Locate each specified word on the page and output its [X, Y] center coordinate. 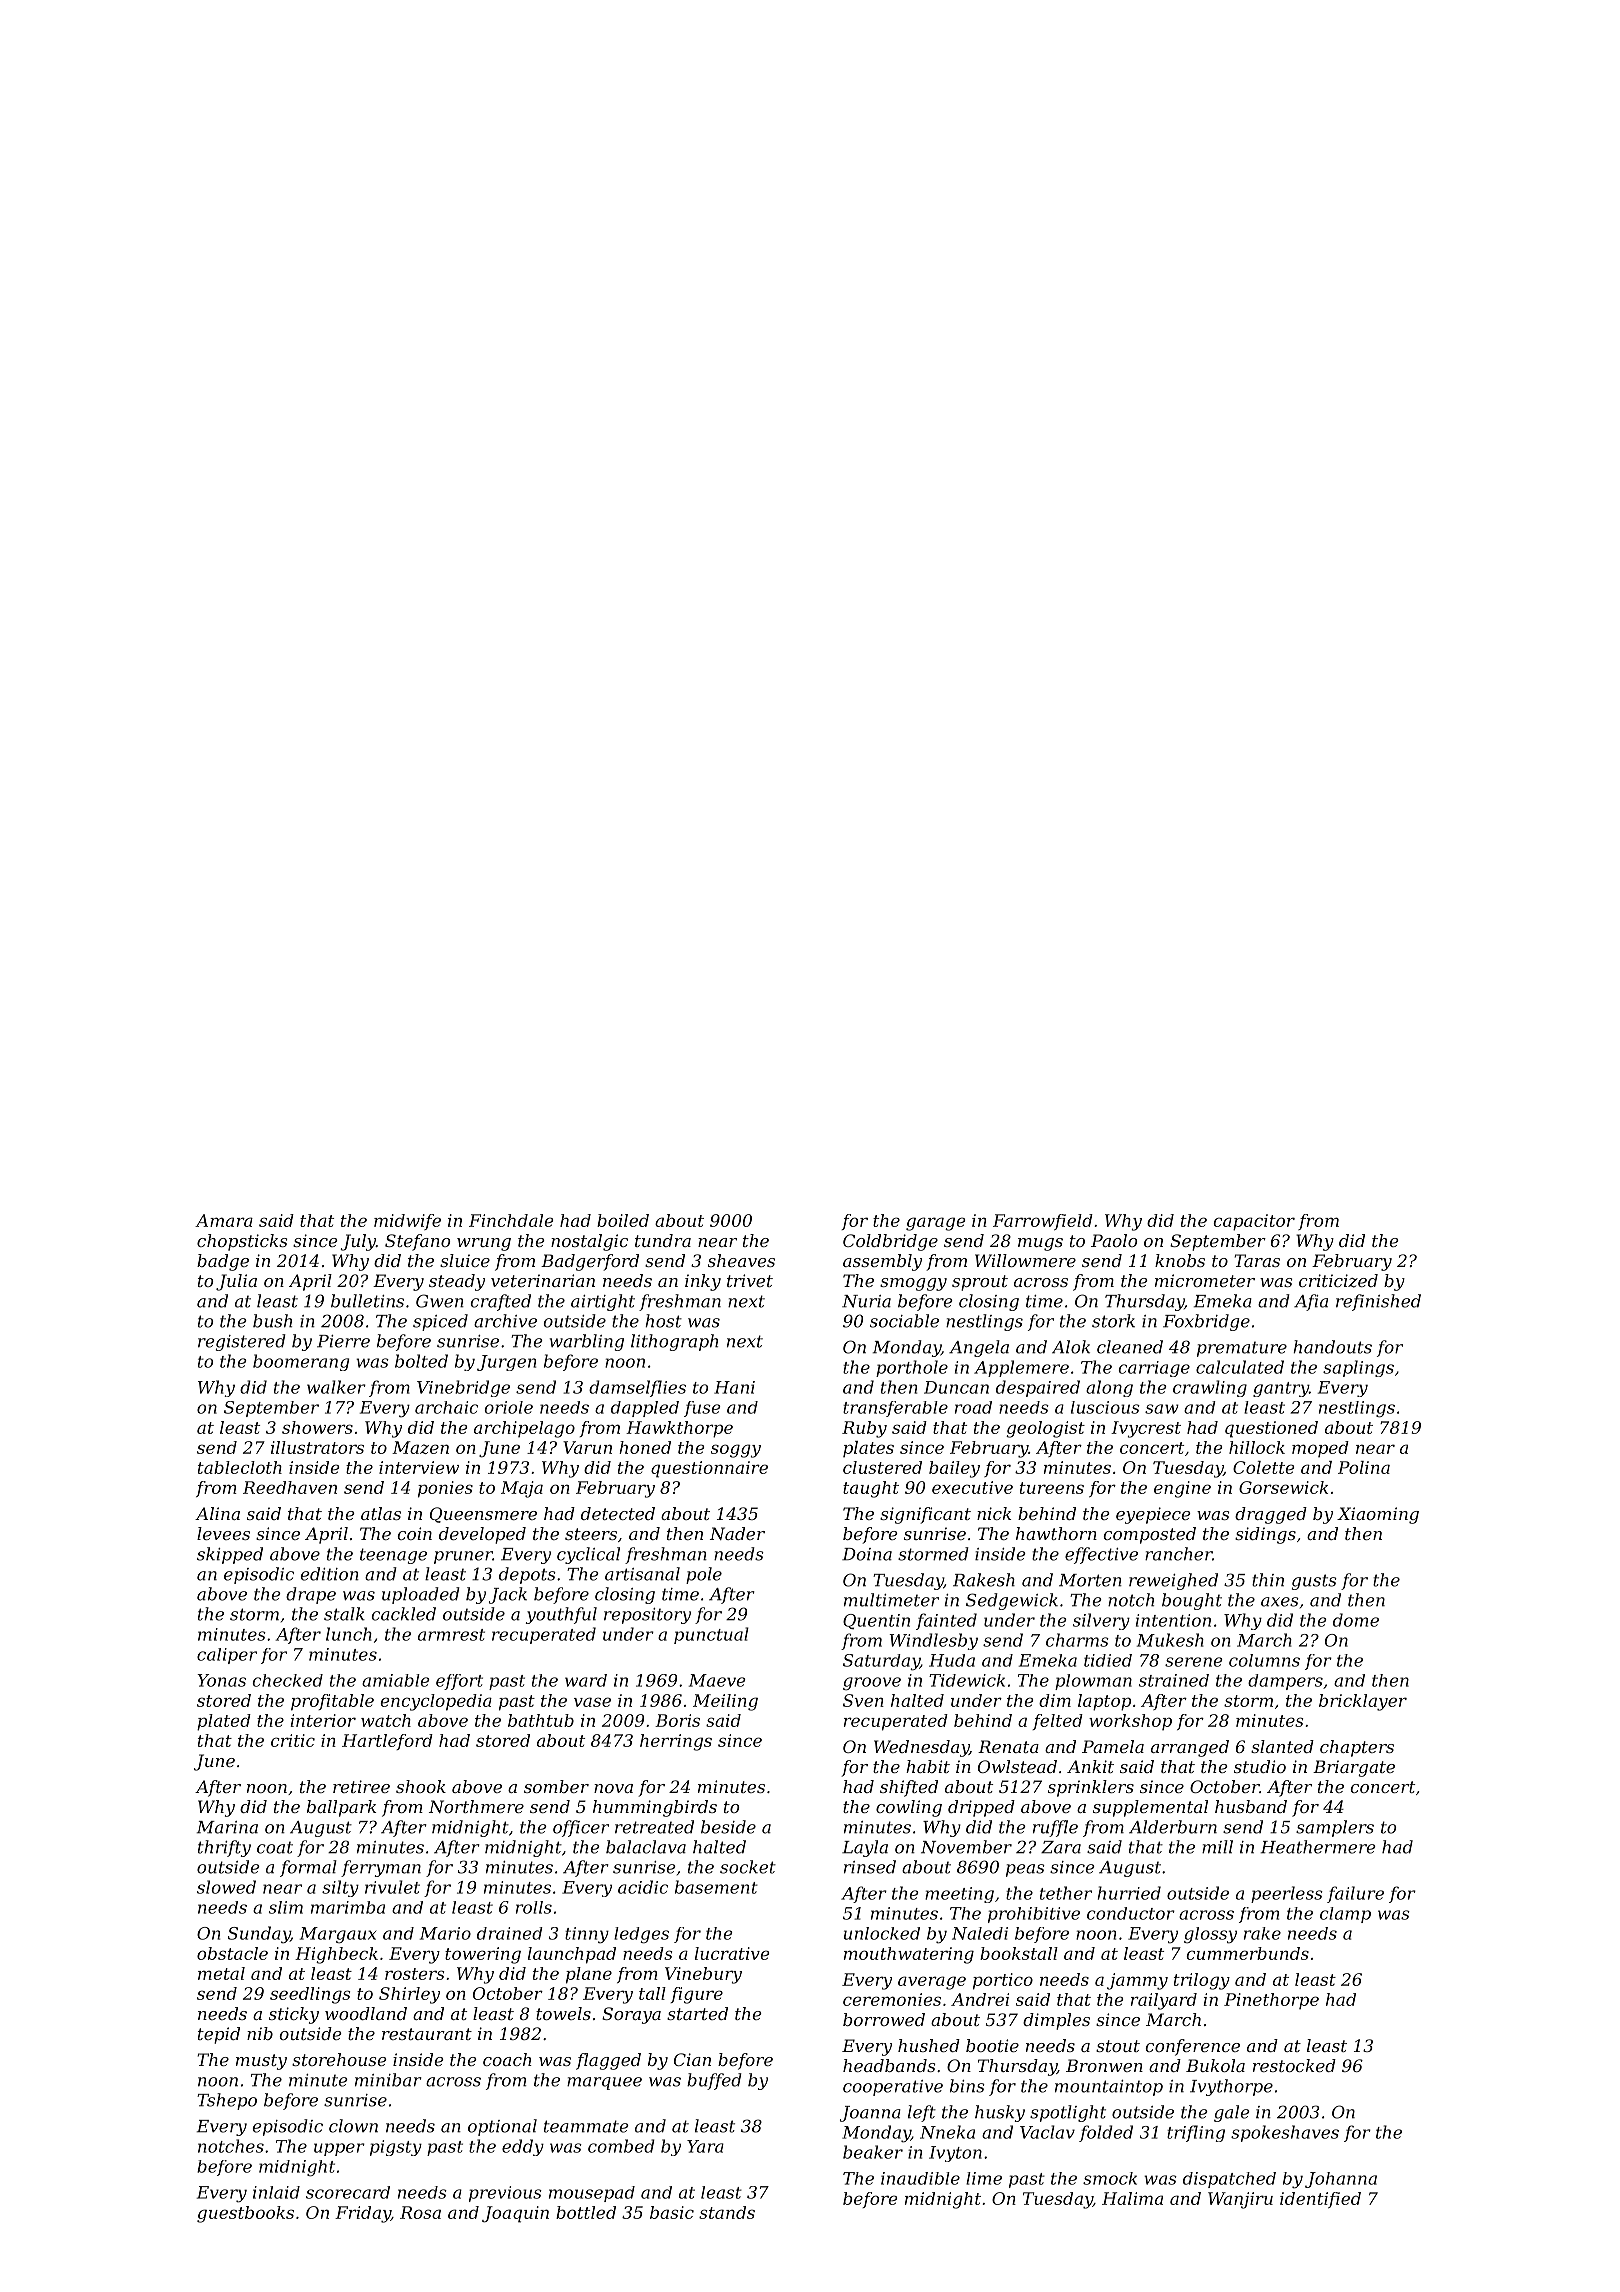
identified [1320, 2200]
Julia [236, 1282]
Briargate [1354, 1768]
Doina [867, 1554]
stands [727, 2212]
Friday [363, 2214]
